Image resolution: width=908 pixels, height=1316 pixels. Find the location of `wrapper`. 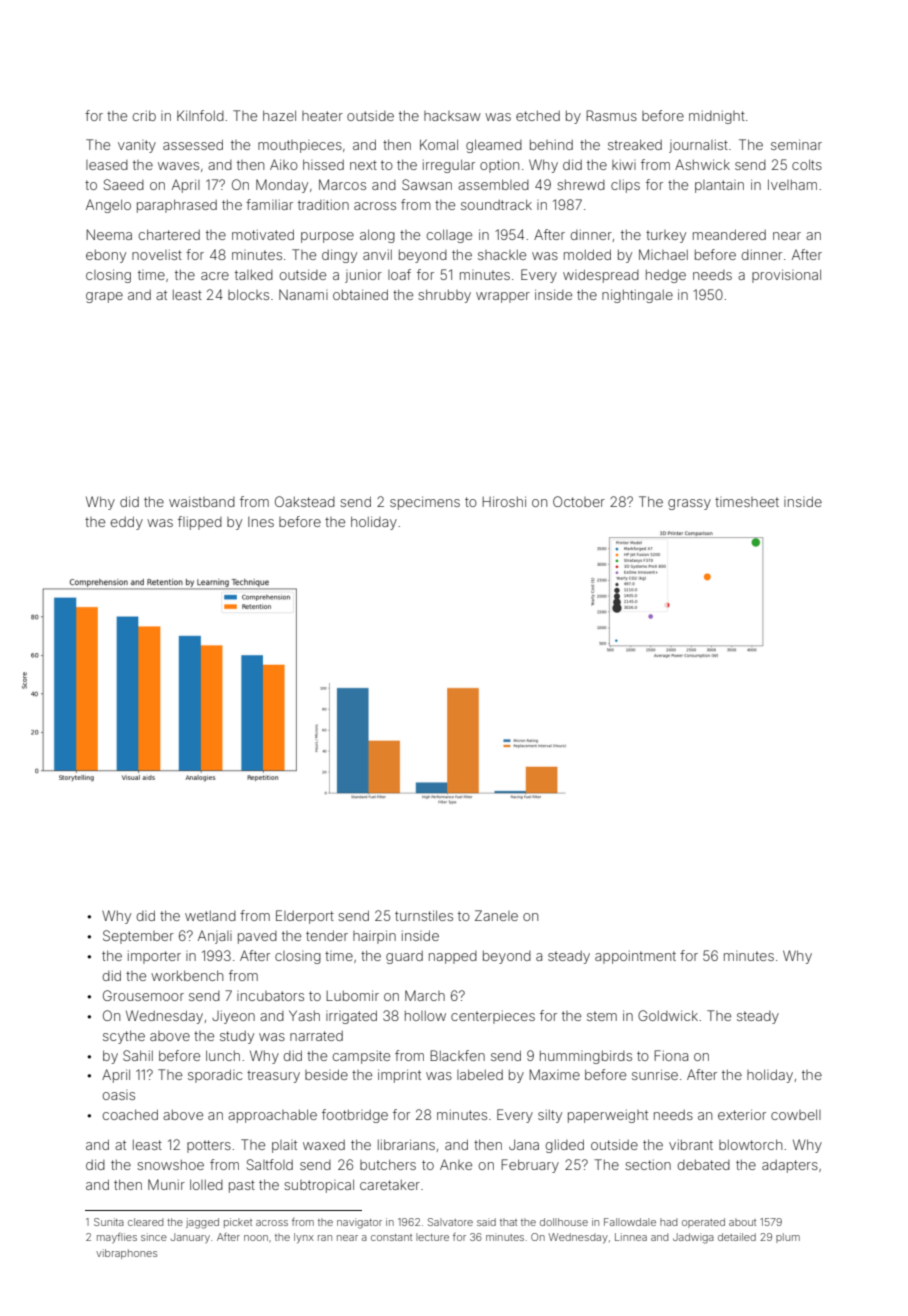

wrapper is located at coordinates (503, 297).
